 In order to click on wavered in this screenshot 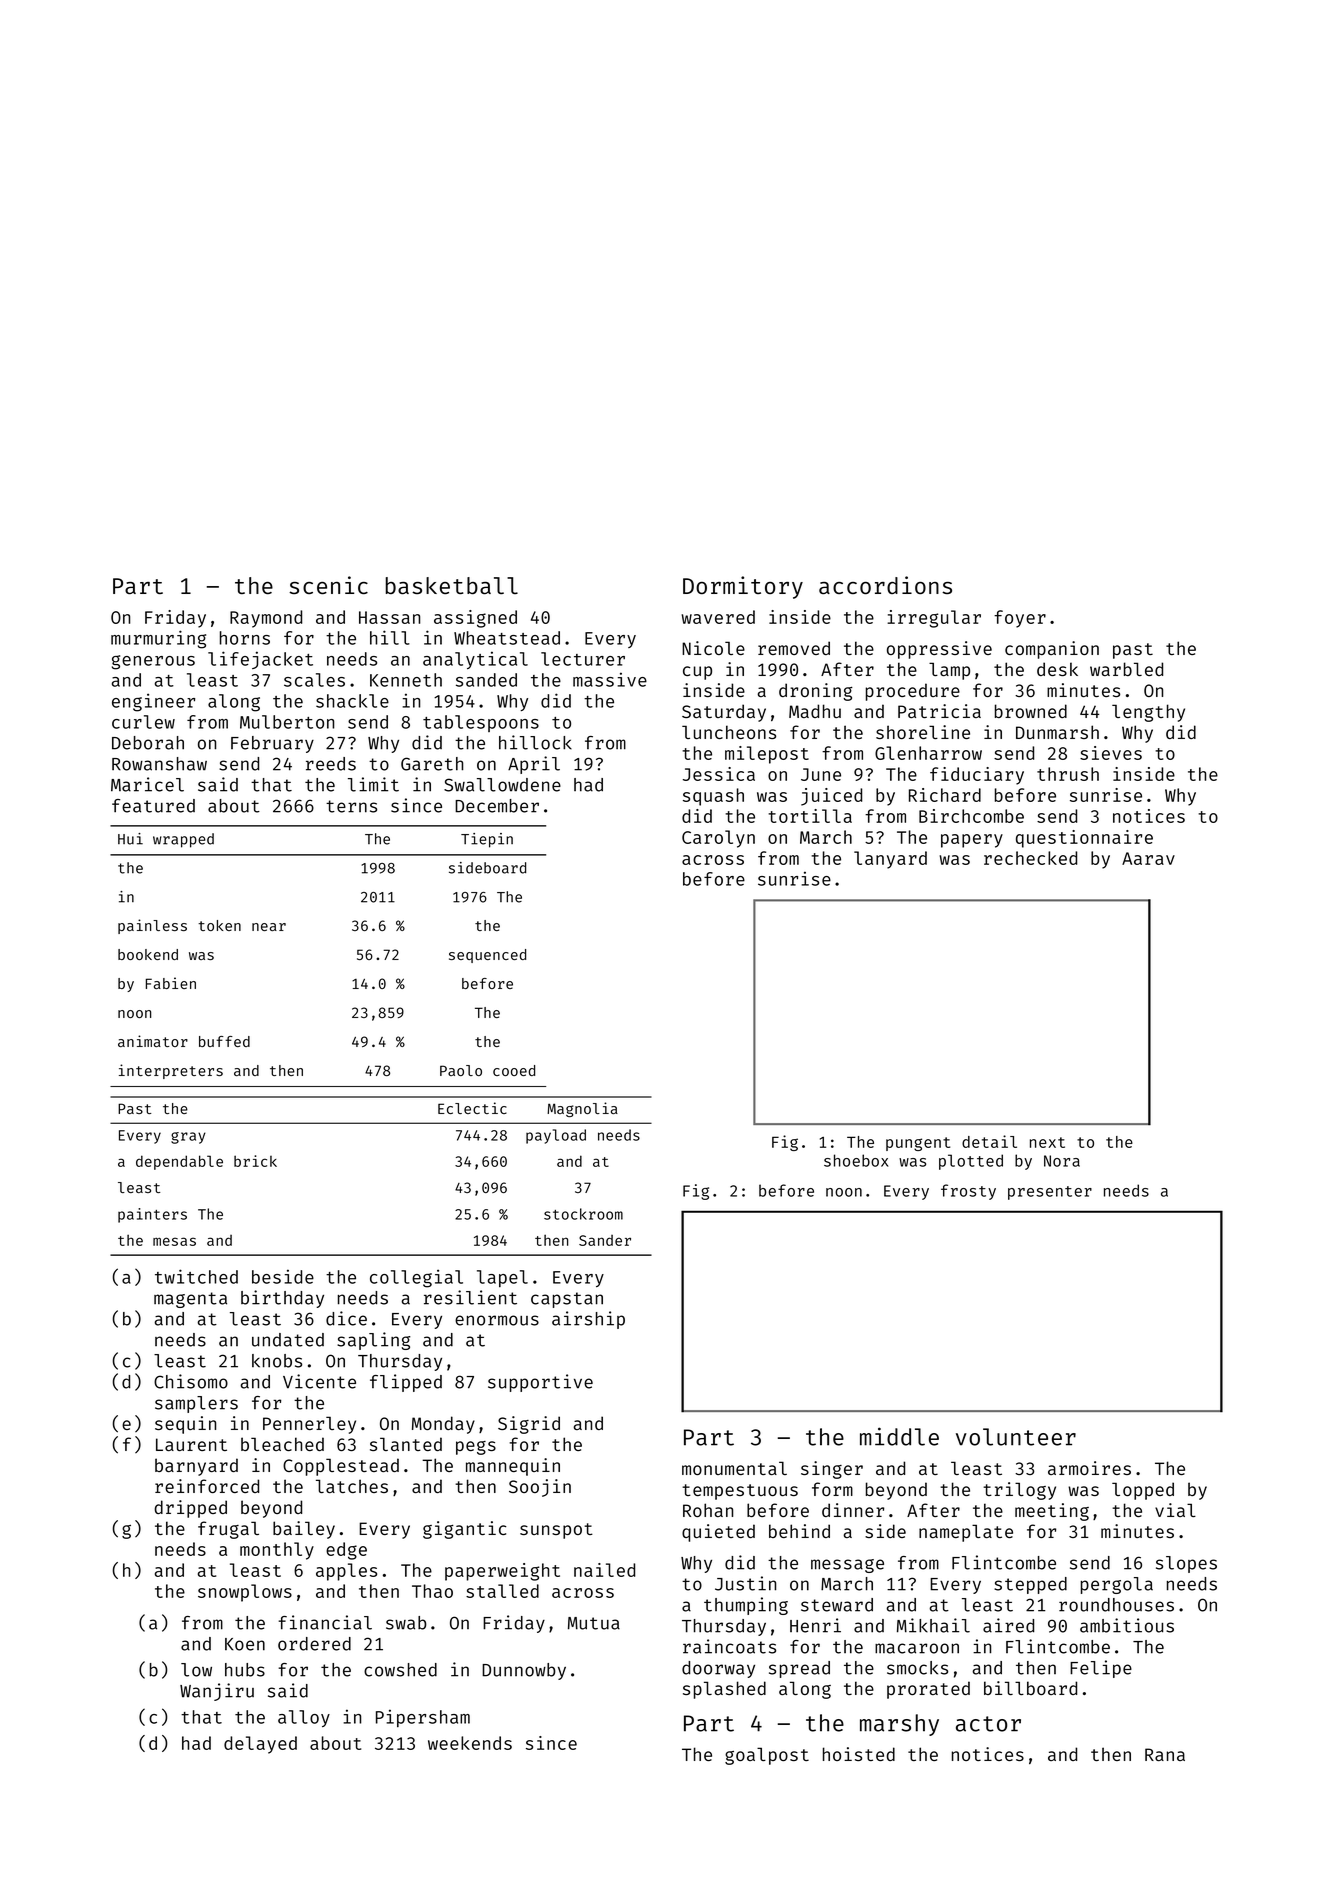, I will do `click(718, 617)`.
